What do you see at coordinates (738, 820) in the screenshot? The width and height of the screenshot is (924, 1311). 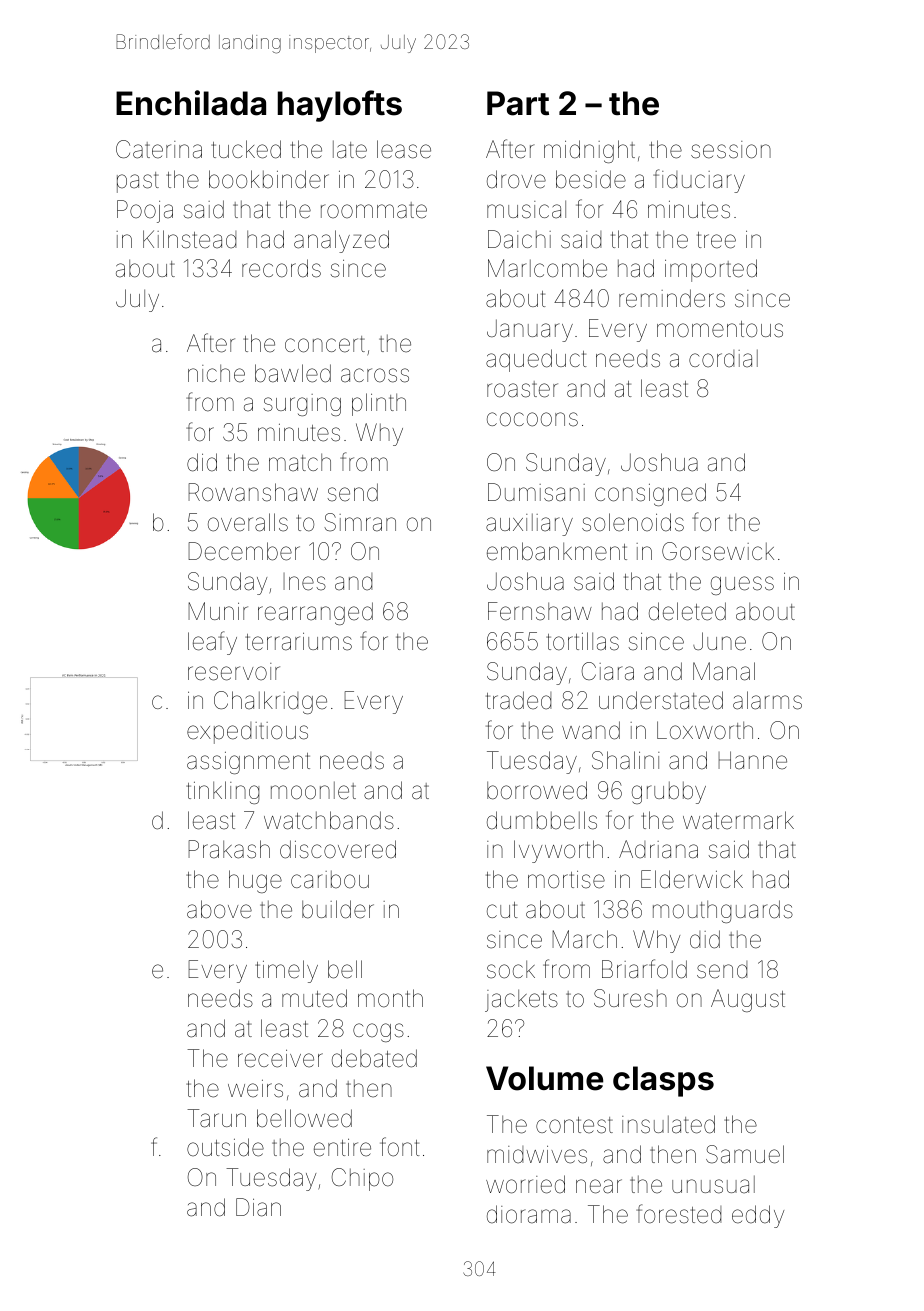 I see `watermark` at bounding box center [738, 820].
